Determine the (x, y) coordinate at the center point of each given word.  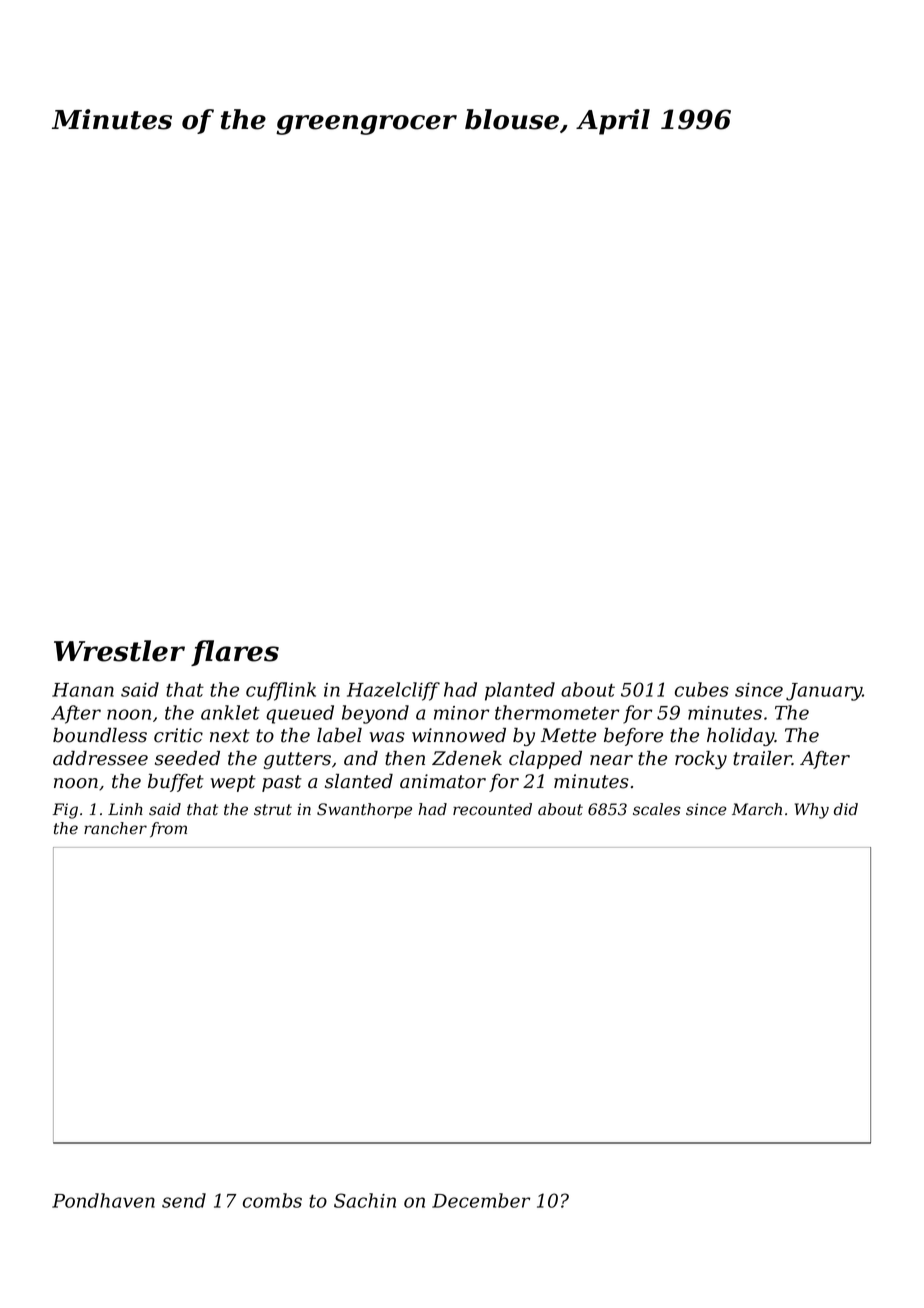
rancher (115, 828)
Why (812, 811)
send (184, 1200)
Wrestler (119, 651)
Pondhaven (103, 1200)
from (168, 830)
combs (272, 1200)
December (481, 1200)
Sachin (365, 1200)
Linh (125, 809)
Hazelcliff (393, 691)
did (846, 809)
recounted (492, 809)
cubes (702, 689)
